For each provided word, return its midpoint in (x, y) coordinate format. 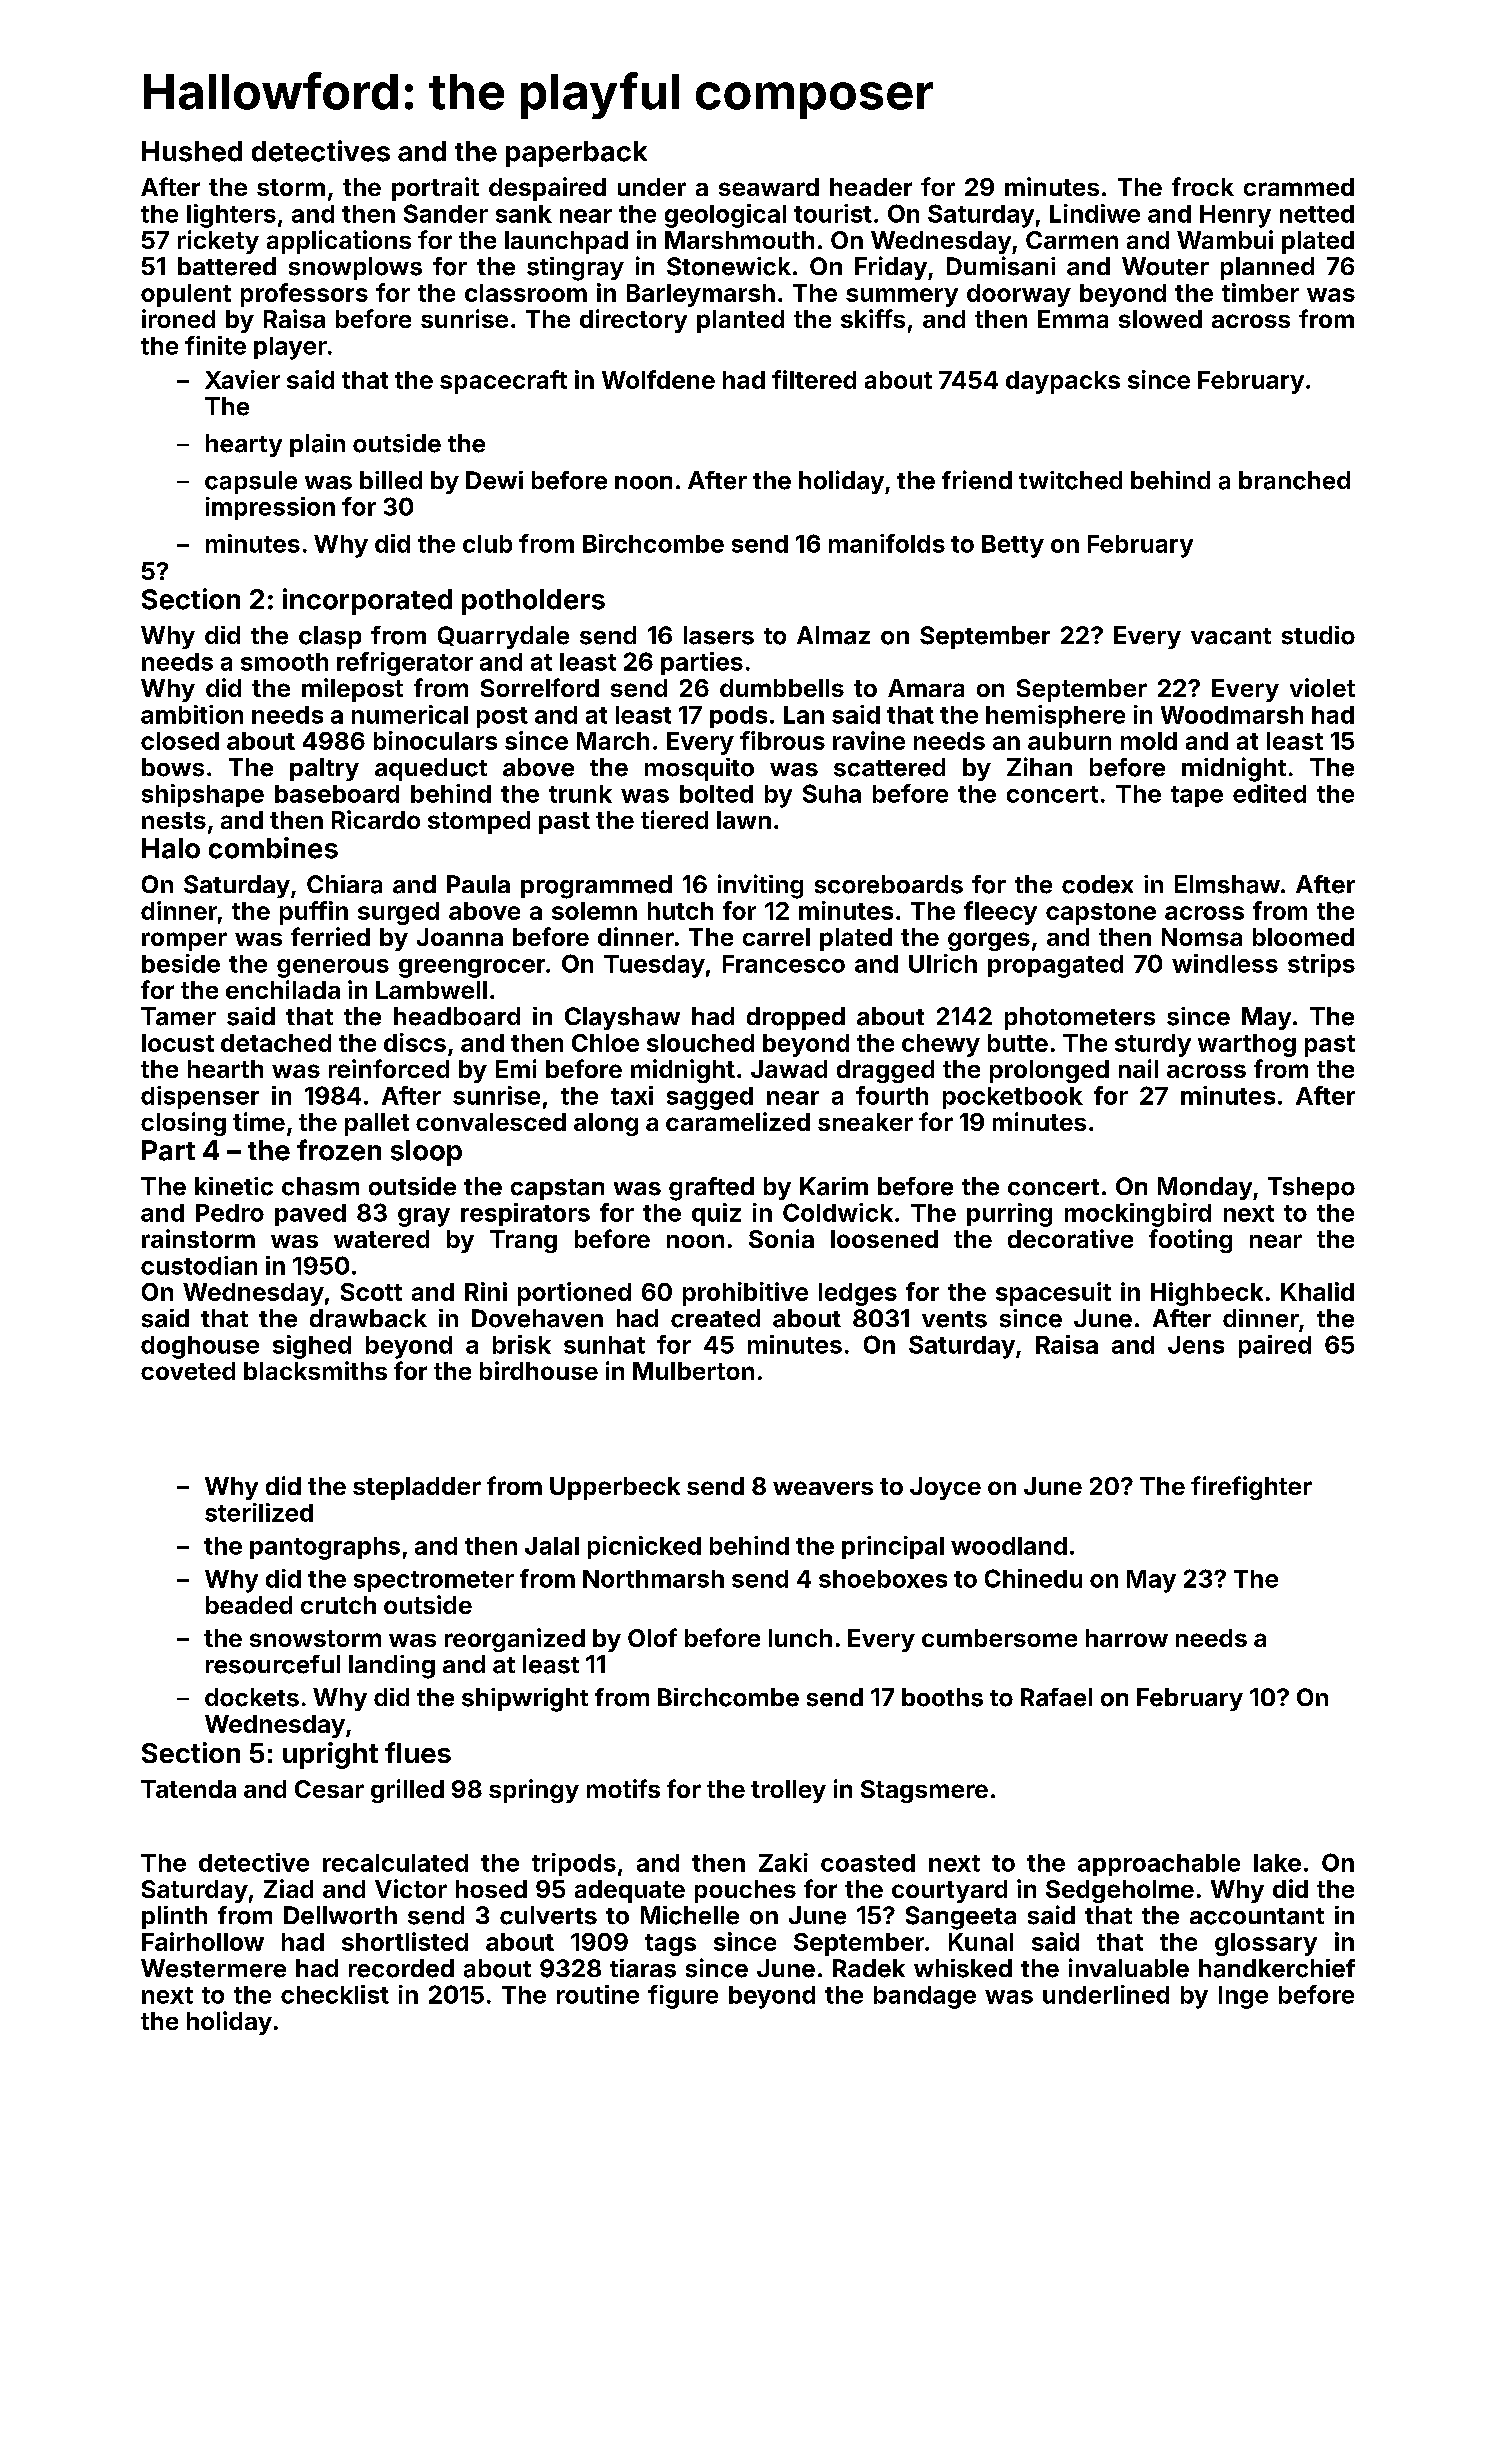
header (871, 187)
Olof (652, 1637)
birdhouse (539, 1370)
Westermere (213, 1968)
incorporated (367, 601)
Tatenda (188, 1789)
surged (398, 913)
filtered (814, 379)
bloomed (1303, 937)
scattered (889, 767)
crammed (1299, 187)
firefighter (1251, 1488)
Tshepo (1311, 1188)
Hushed (192, 151)
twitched (1070, 480)
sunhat (604, 1345)
